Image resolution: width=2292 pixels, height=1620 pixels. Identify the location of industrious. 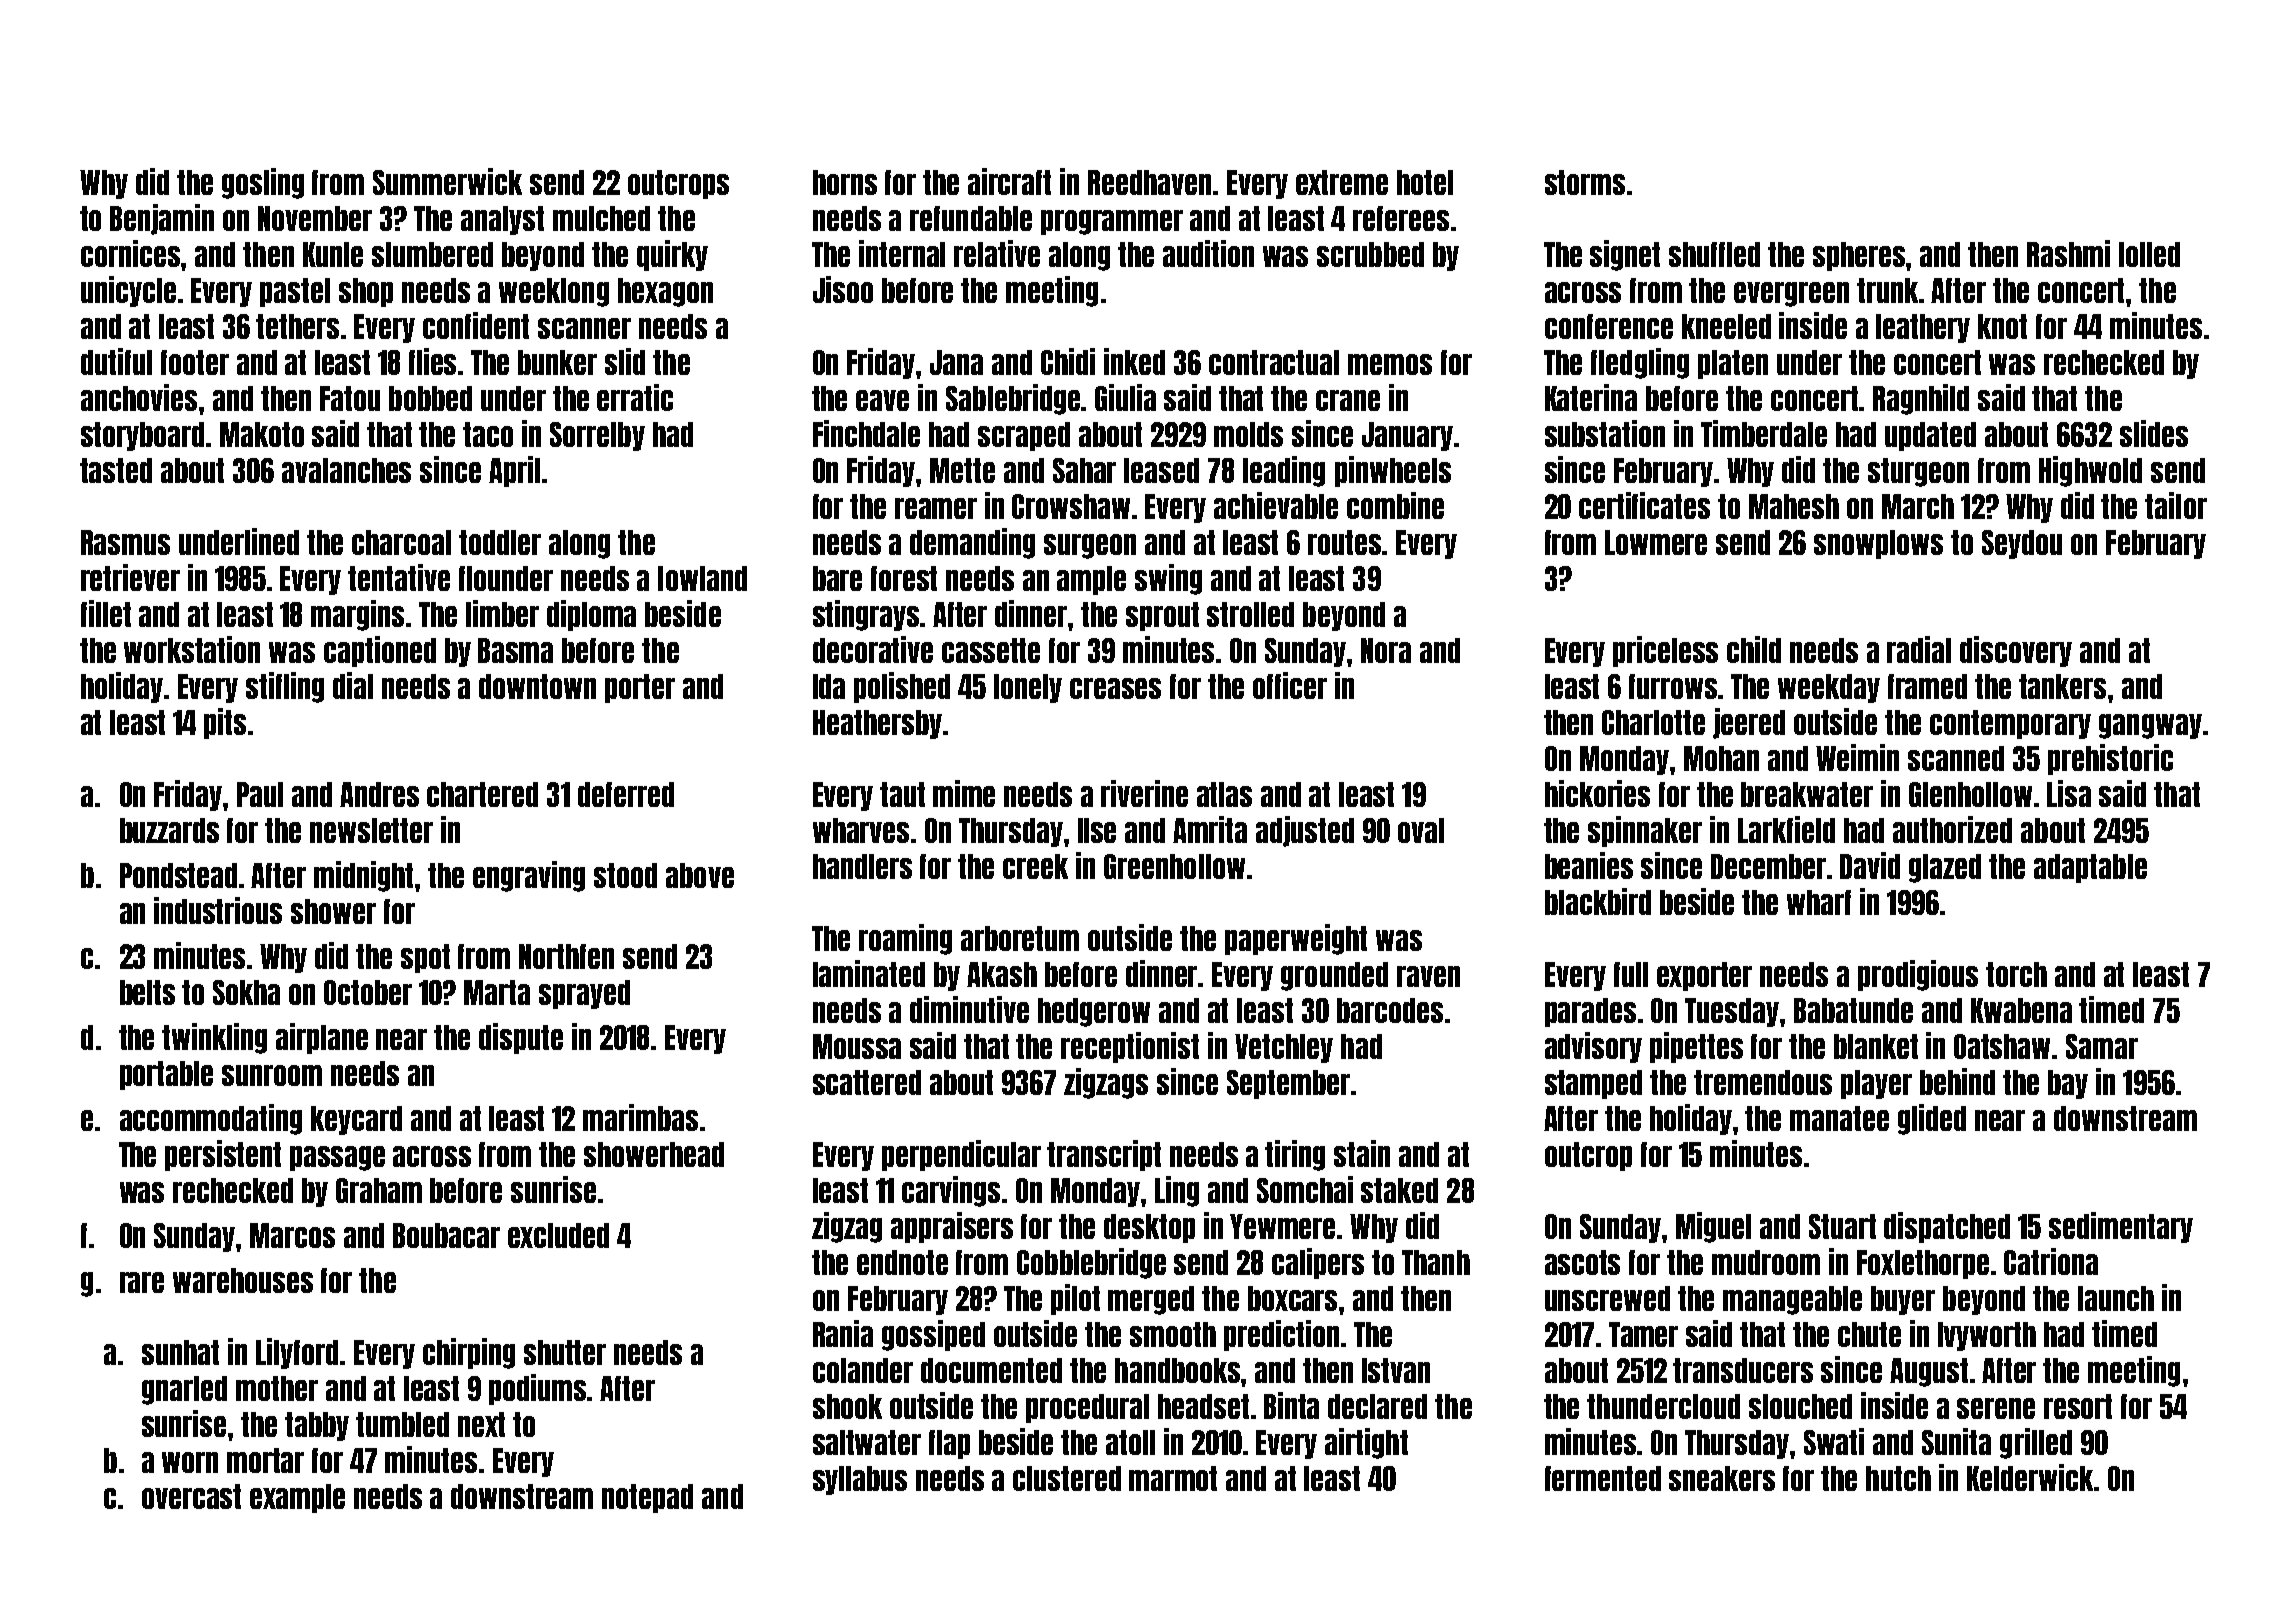
(218, 910).
